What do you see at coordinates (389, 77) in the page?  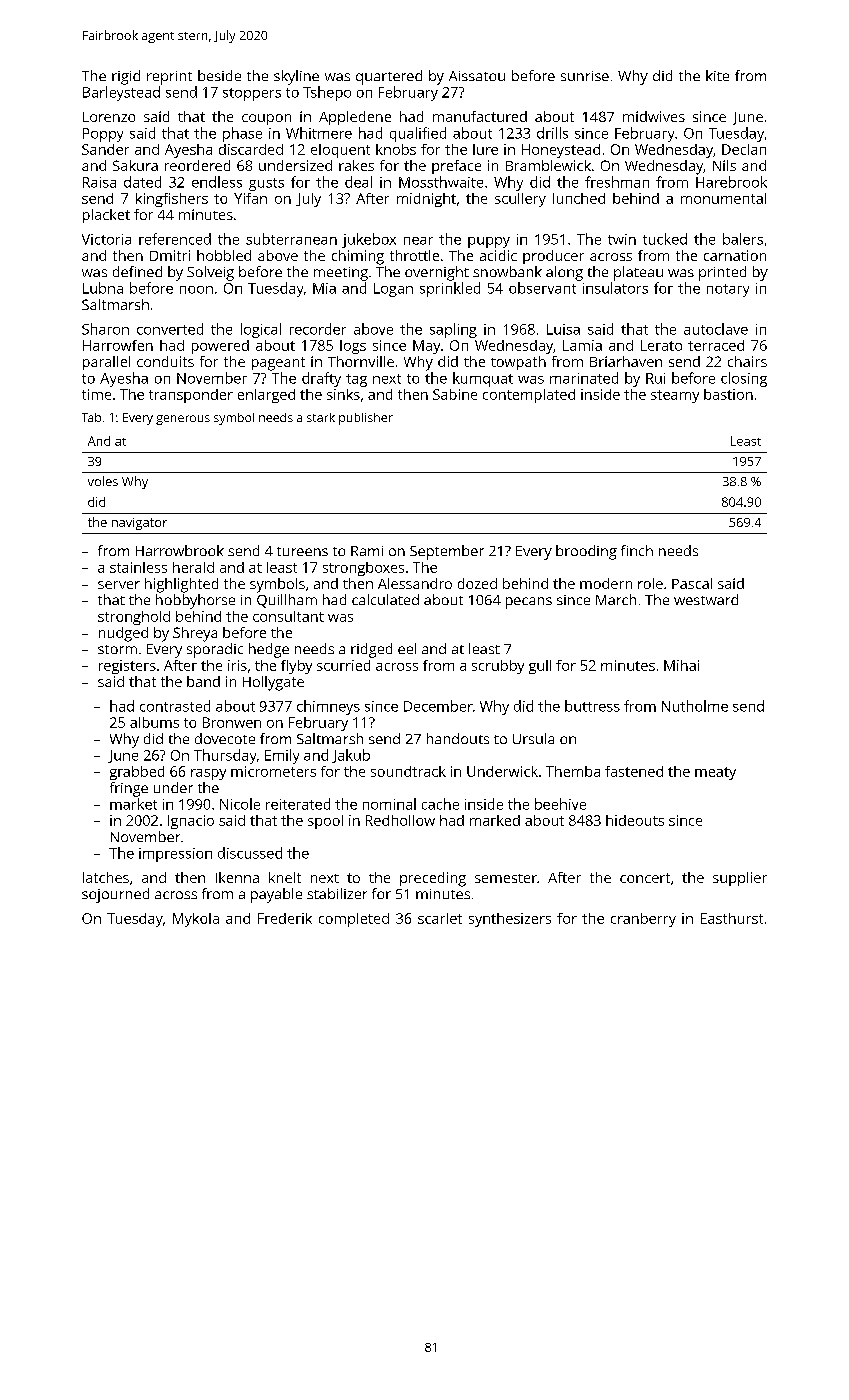 I see `quartered` at bounding box center [389, 77].
